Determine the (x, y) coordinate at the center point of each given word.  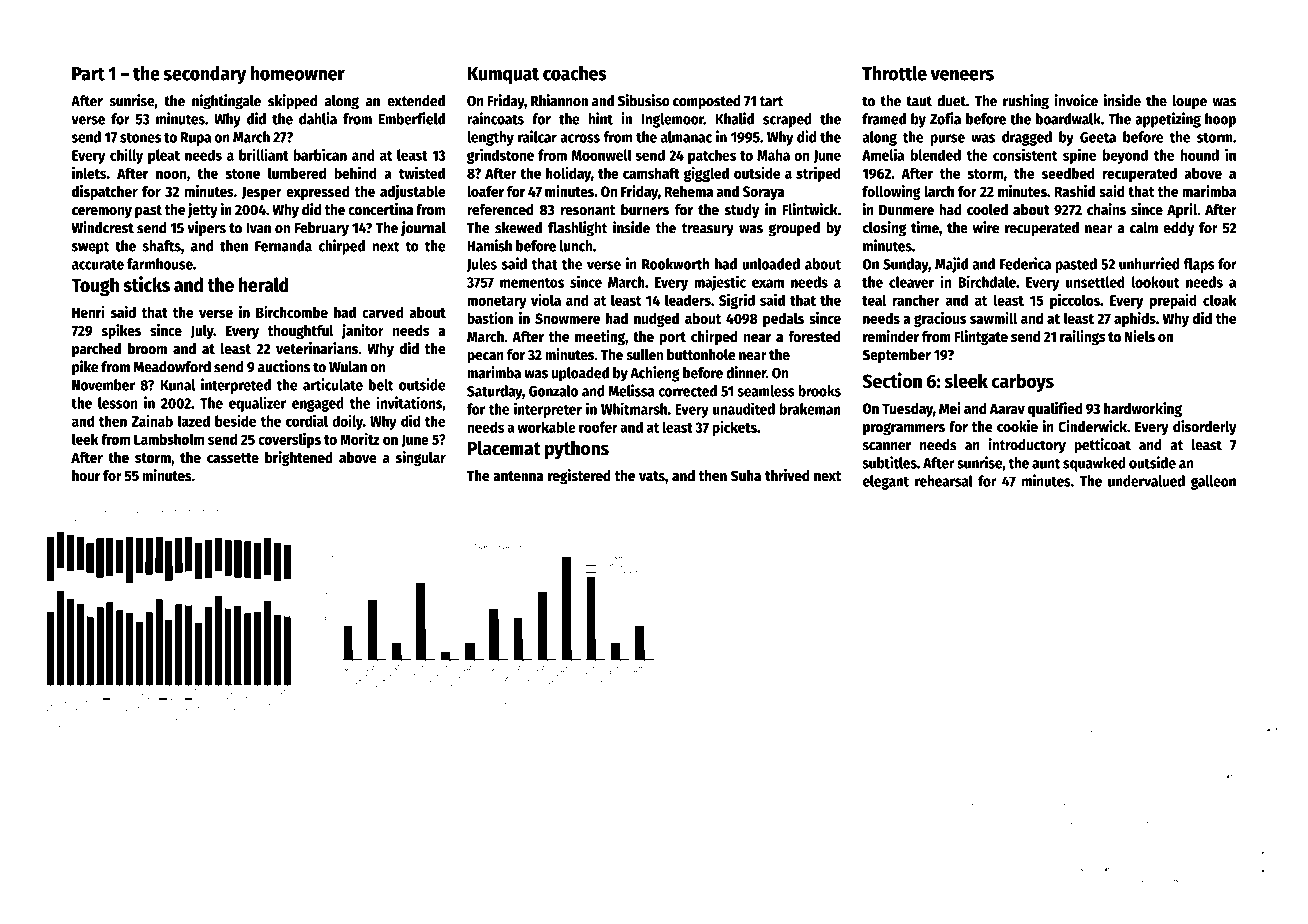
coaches (575, 73)
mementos (532, 283)
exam (768, 283)
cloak (1220, 300)
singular (421, 458)
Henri (88, 312)
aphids (1135, 319)
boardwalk (1068, 119)
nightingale (226, 102)
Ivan (258, 228)
